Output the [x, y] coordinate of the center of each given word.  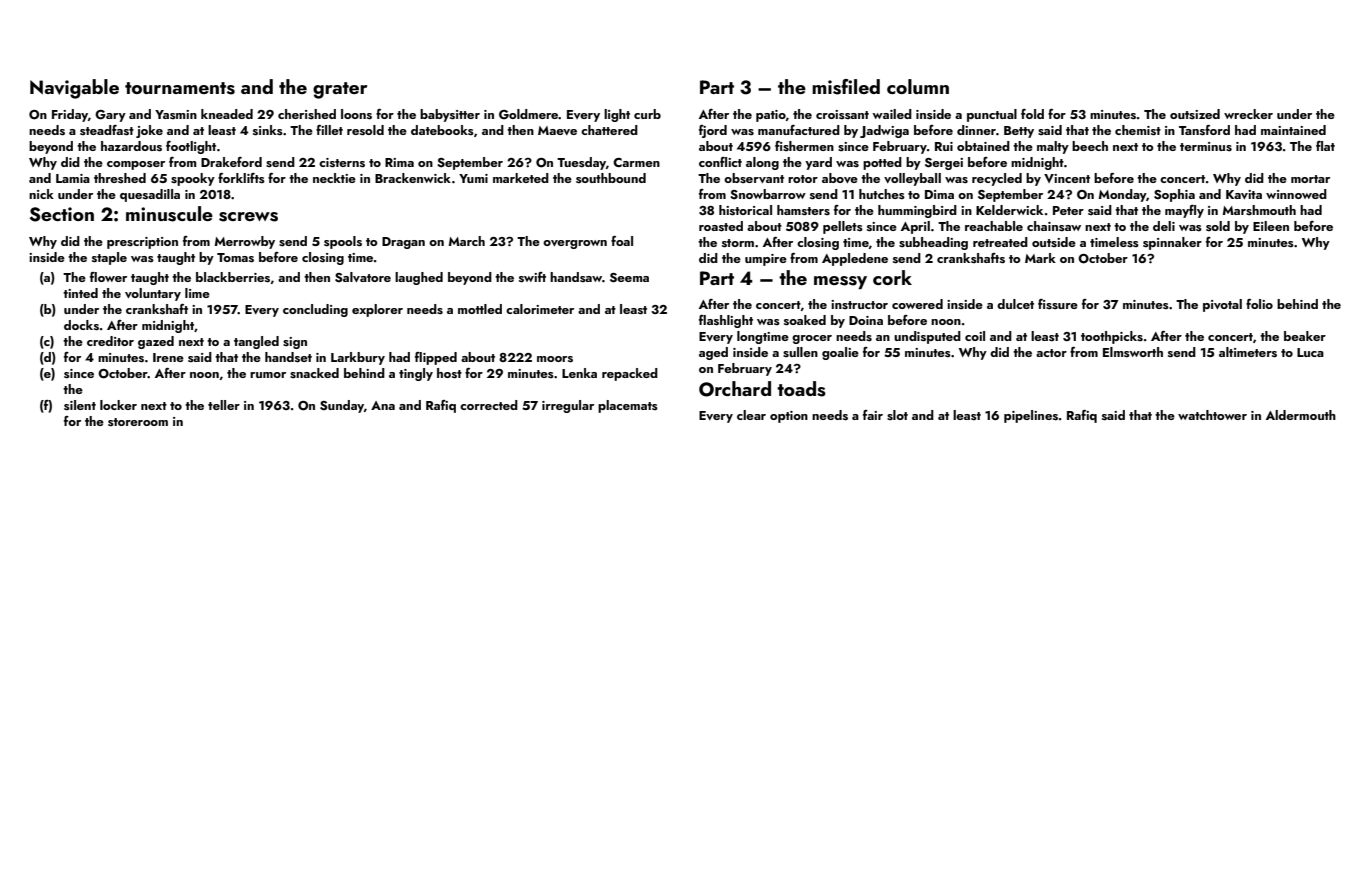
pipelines [1031, 416]
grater [340, 90]
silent [80, 405]
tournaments [180, 88]
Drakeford [231, 162]
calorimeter [540, 309]
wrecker [1248, 114]
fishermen [804, 146]
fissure [1058, 304]
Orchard [735, 389]
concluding [315, 310]
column [918, 86]
